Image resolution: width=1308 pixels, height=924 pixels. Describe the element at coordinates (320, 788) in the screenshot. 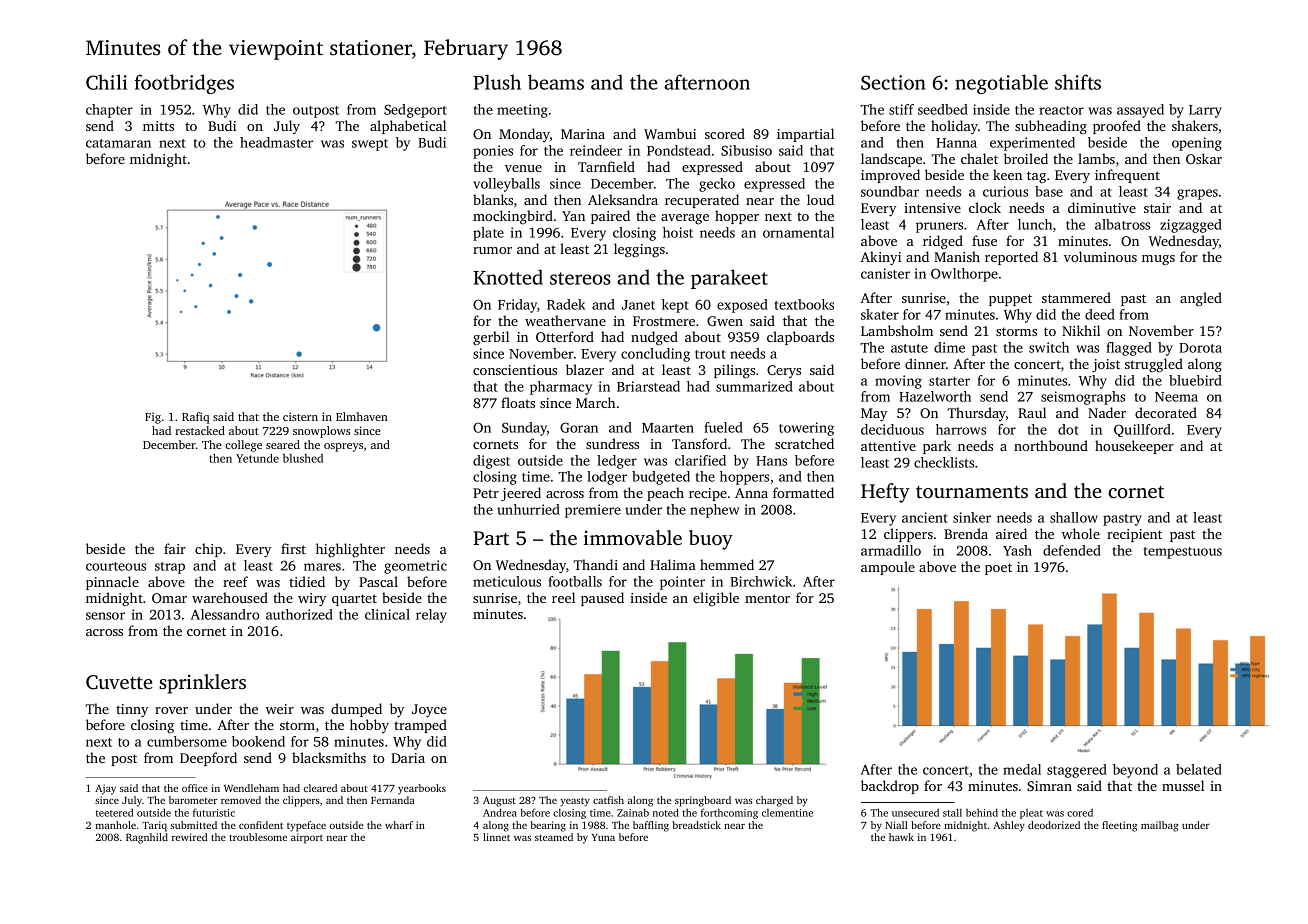

I see `cleared` at that location.
